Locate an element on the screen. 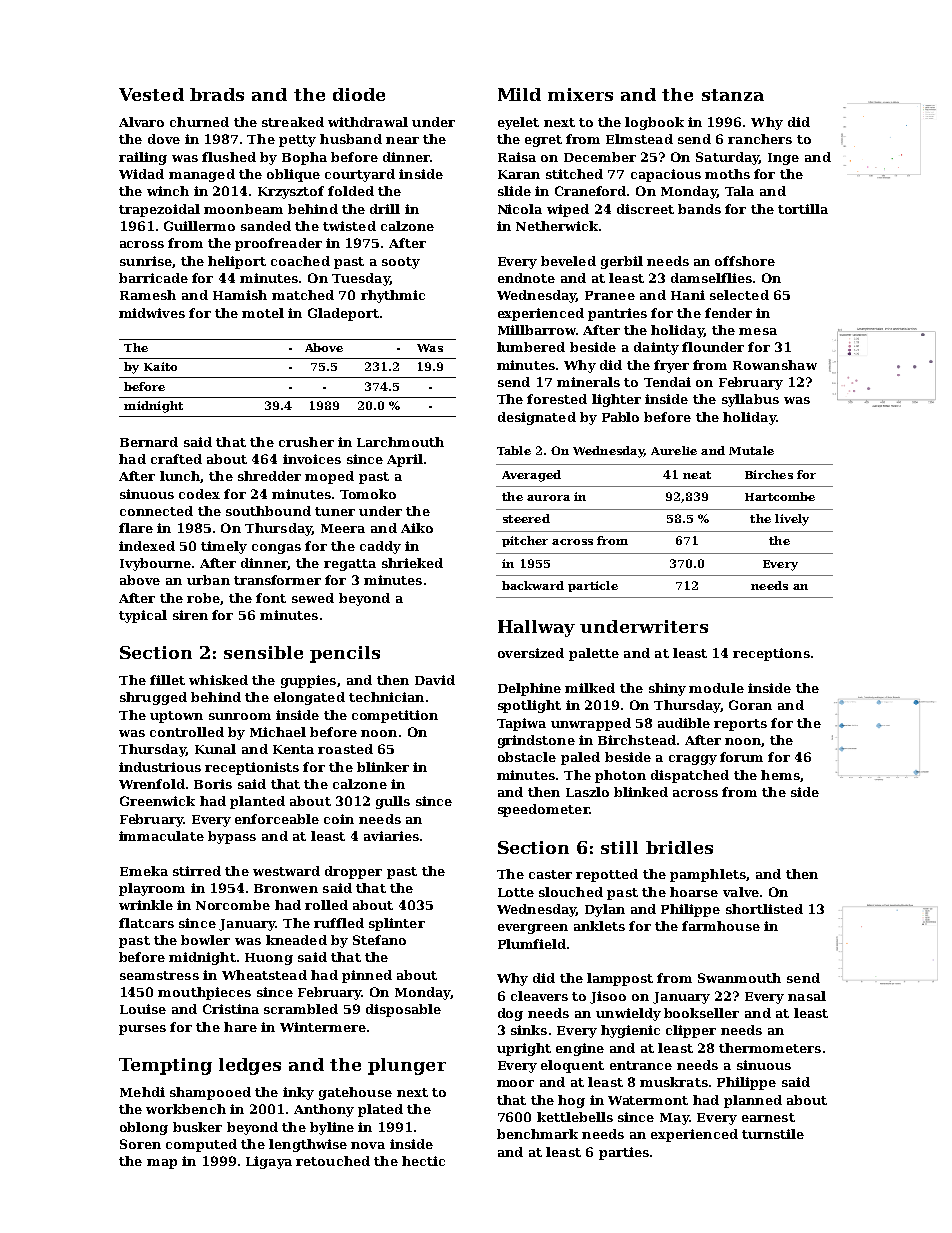 Image resolution: width=952 pixels, height=1233 pixels. dog is located at coordinates (510, 1014).
